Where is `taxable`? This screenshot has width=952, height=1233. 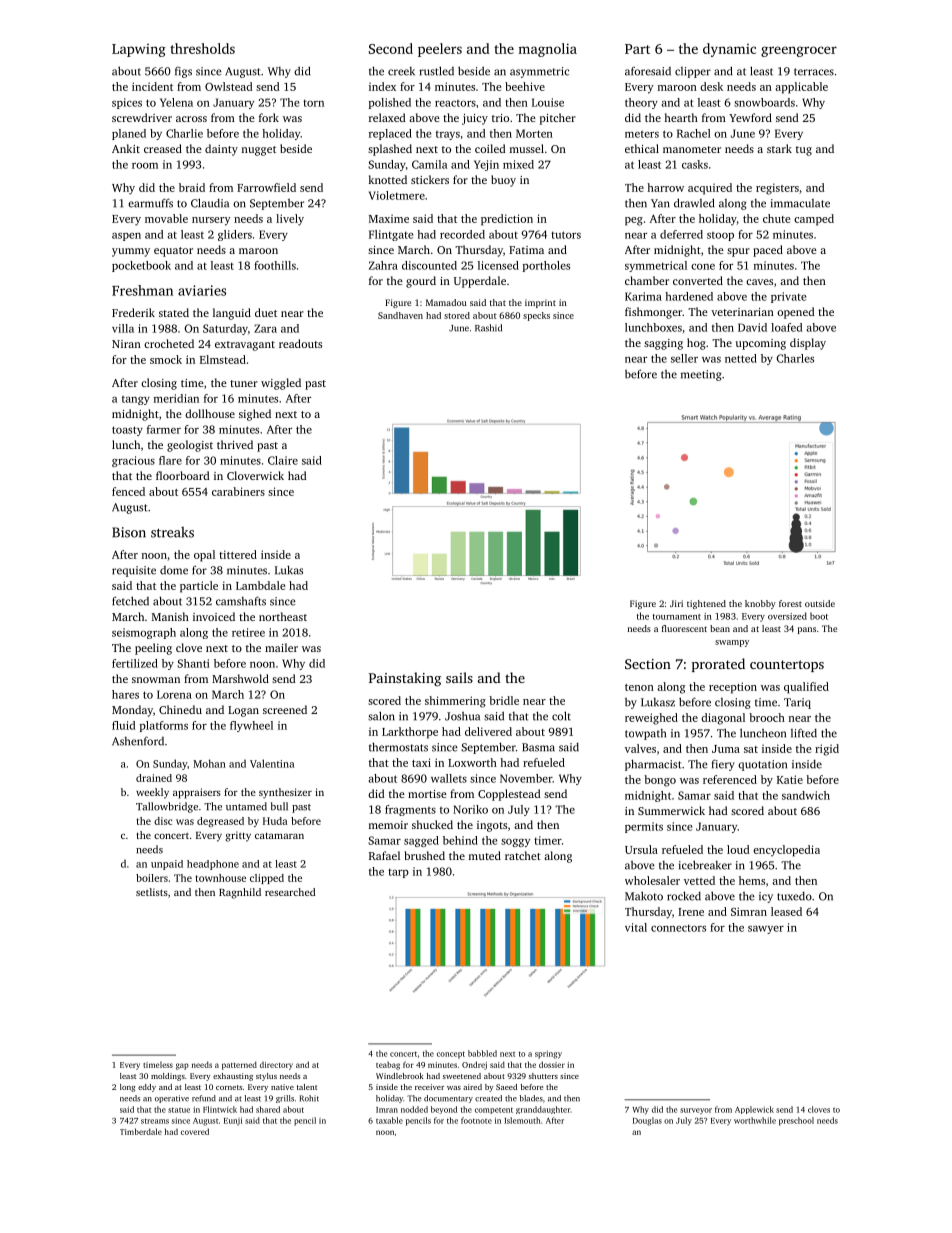 taxable is located at coordinates (389, 1120).
